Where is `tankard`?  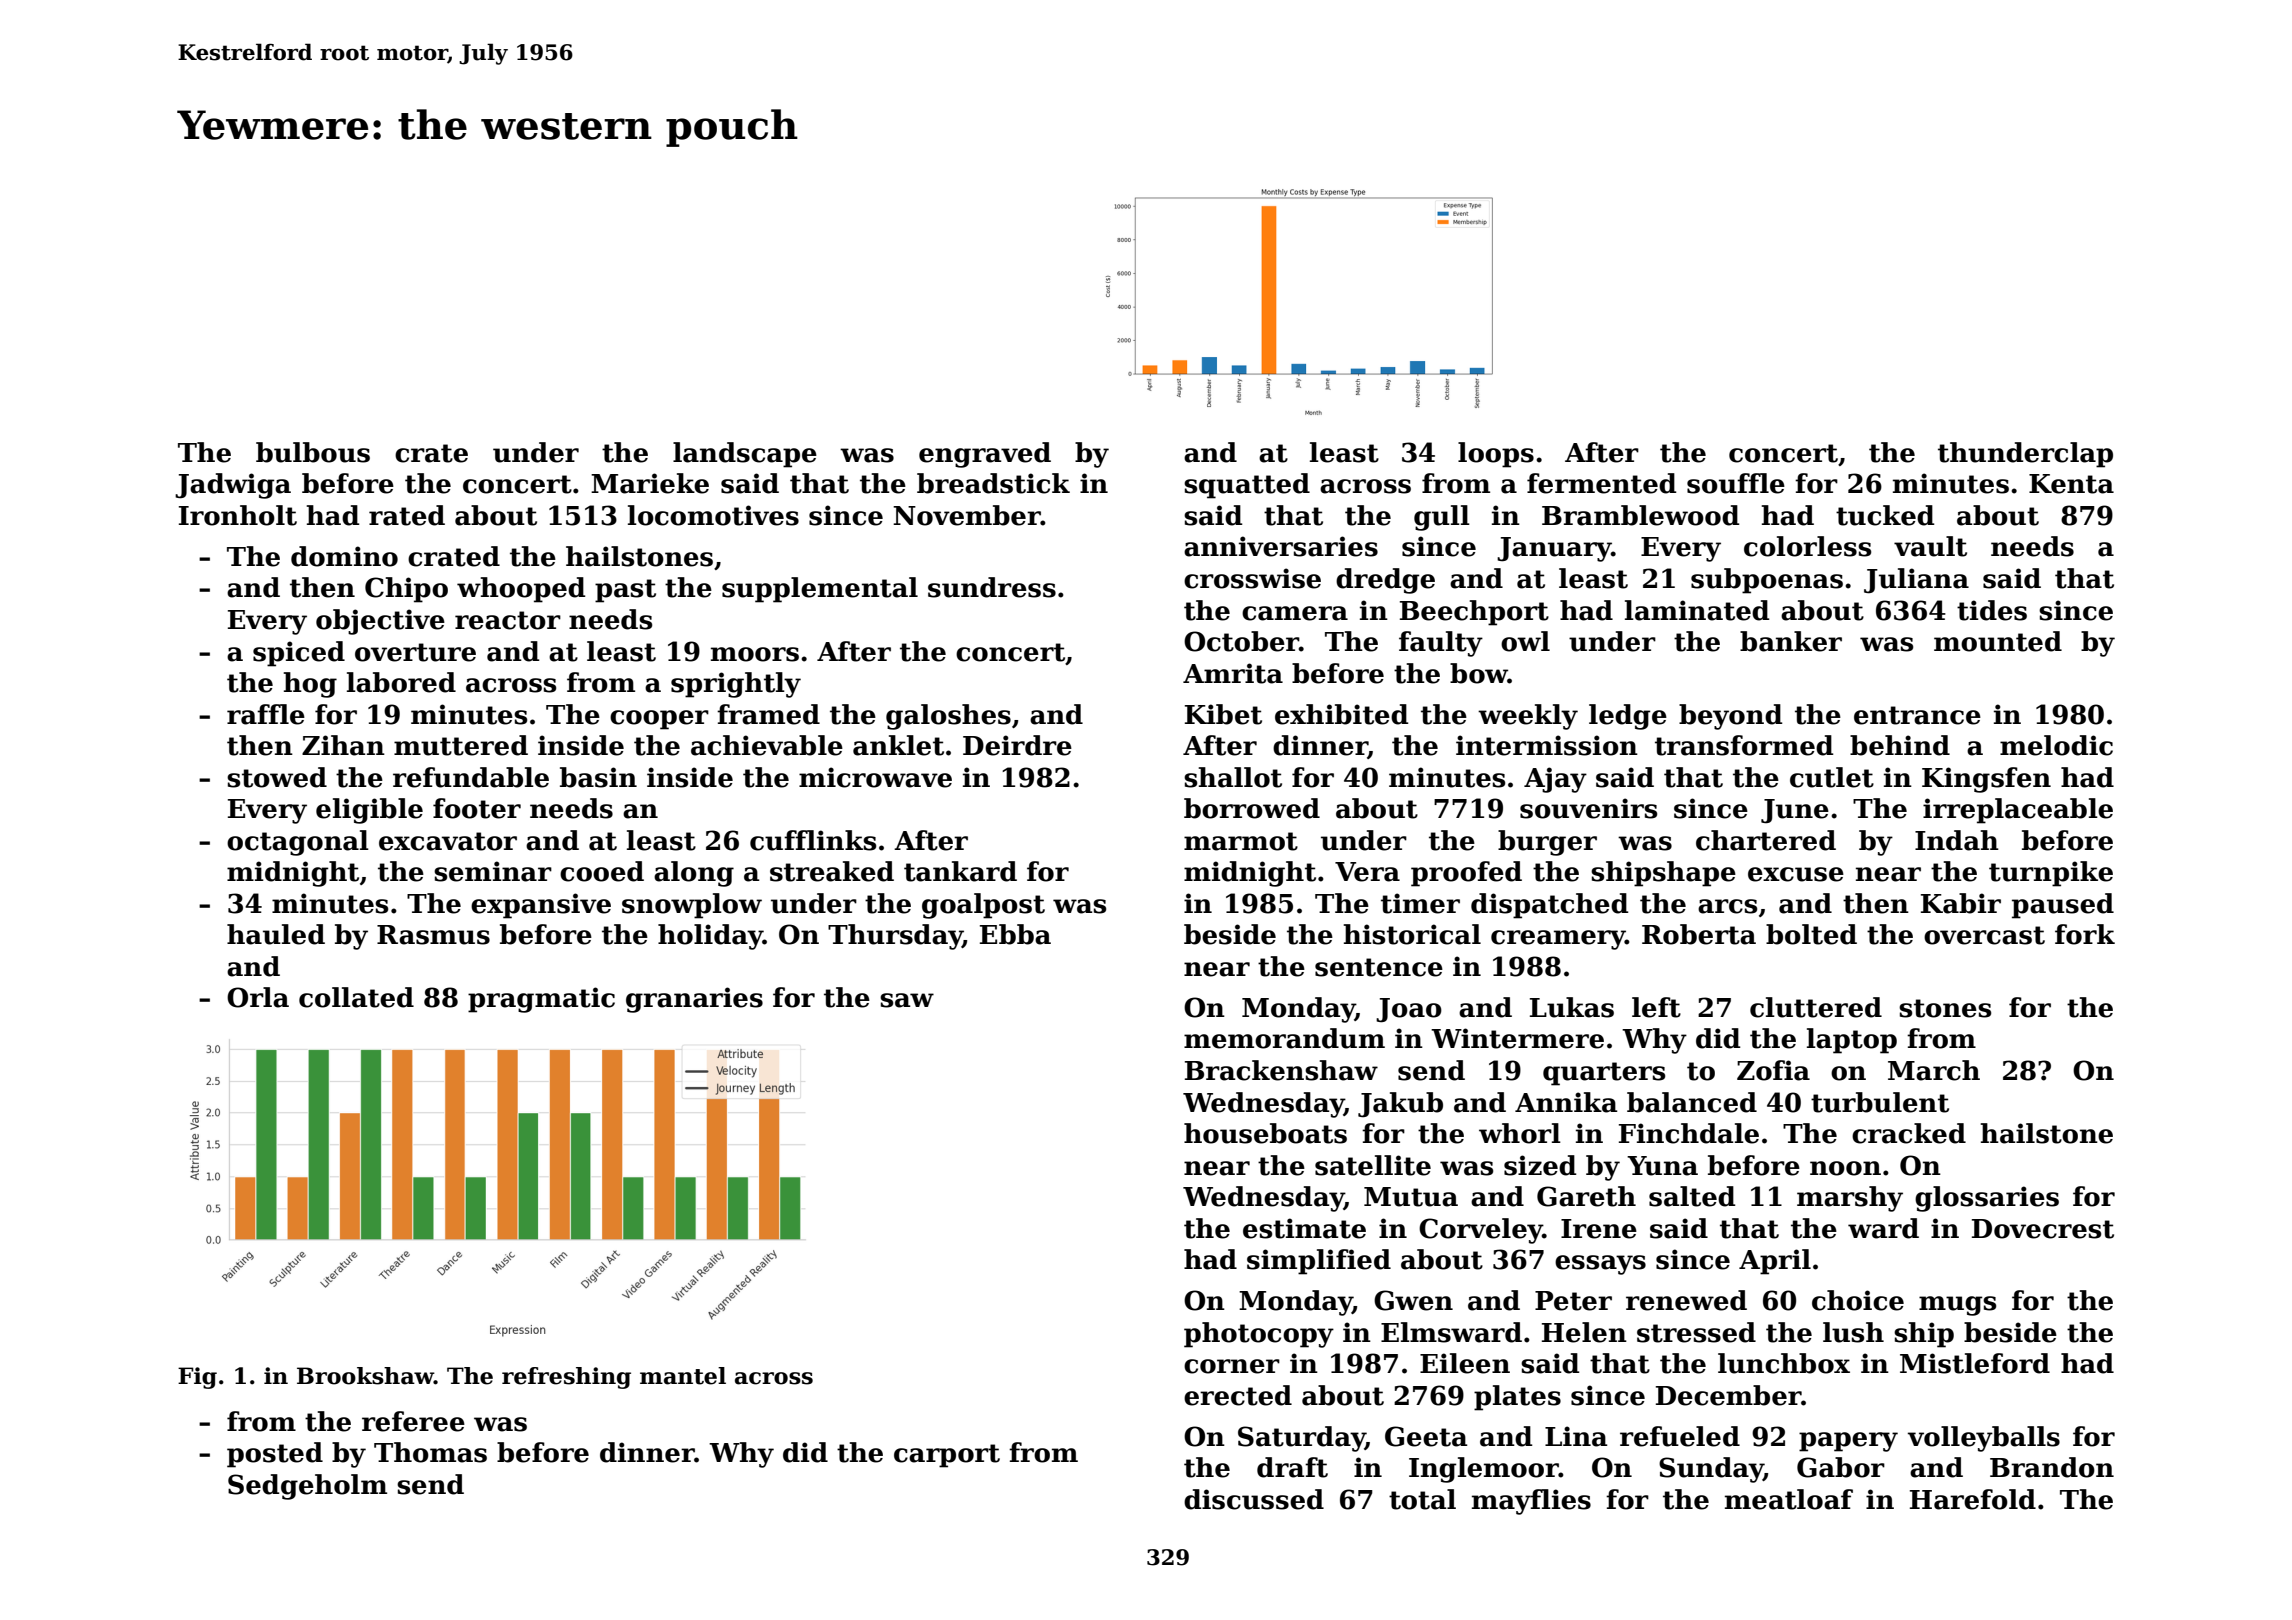 tankard is located at coordinates (960, 871).
